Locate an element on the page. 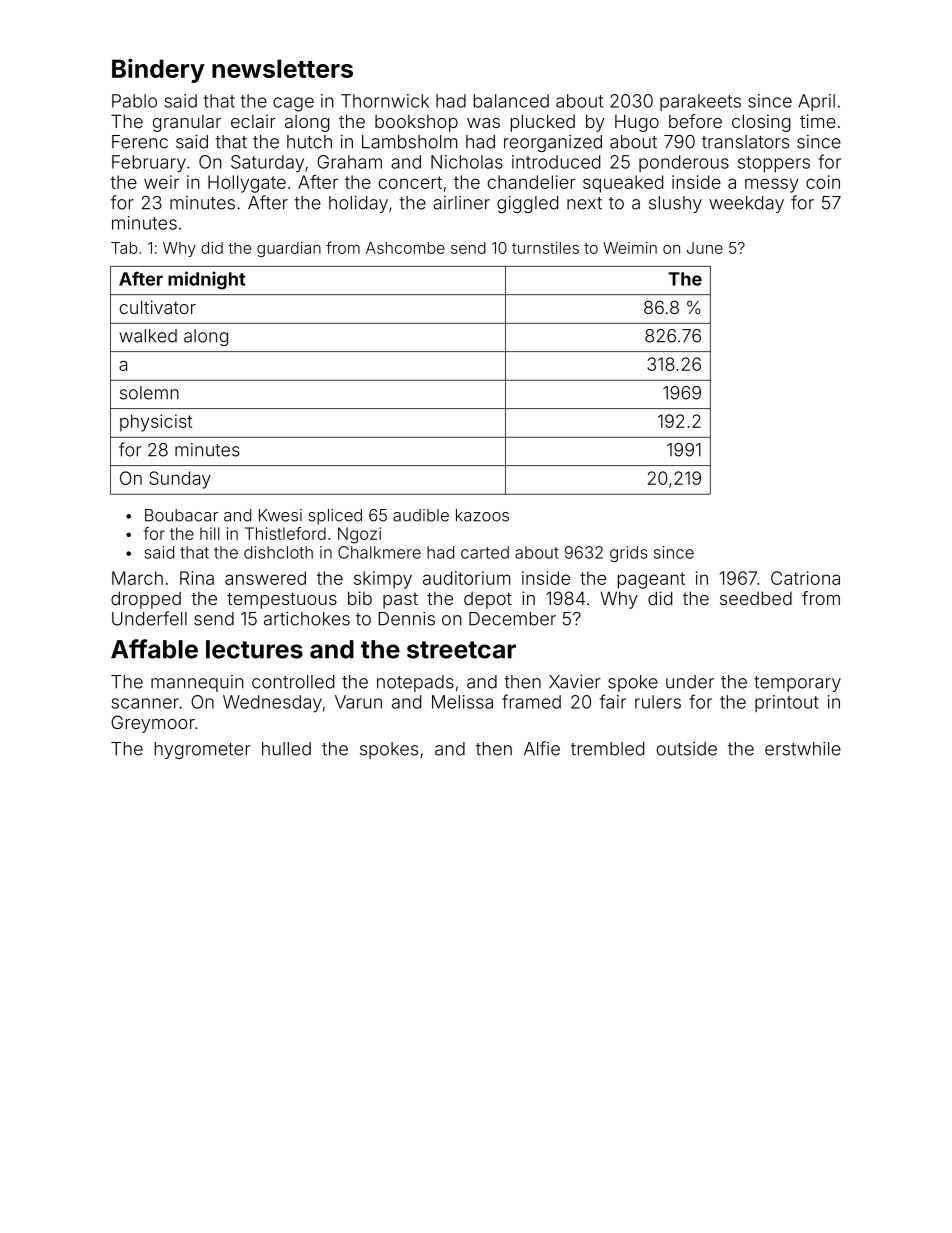  Catriona is located at coordinates (805, 578).
